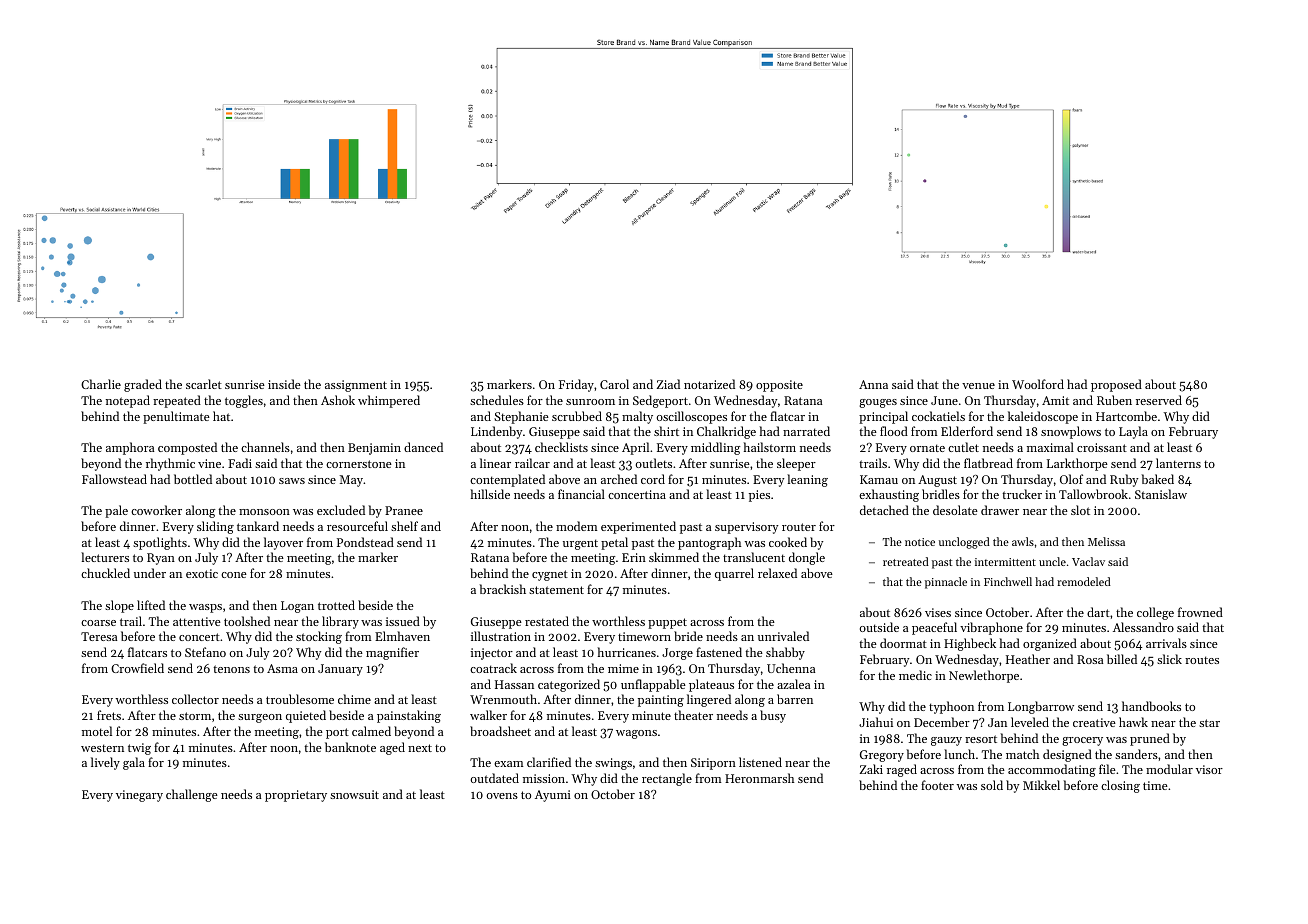 This page has width=1308, height=924. Describe the element at coordinates (356, 386) in the page. I see `assignment` at that location.
